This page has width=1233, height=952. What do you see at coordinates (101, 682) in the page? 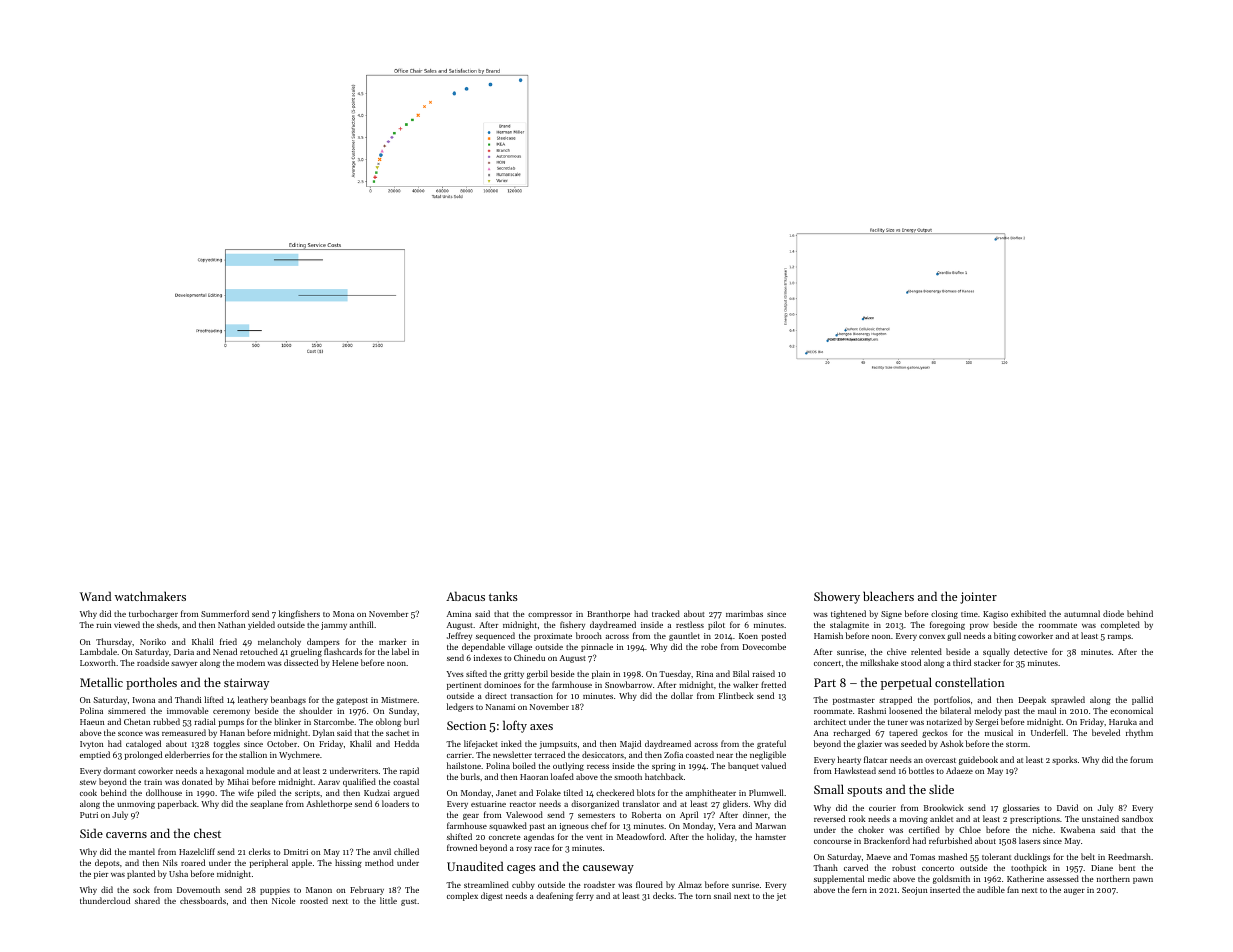
I see `Metallic` at bounding box center [101, 682].
